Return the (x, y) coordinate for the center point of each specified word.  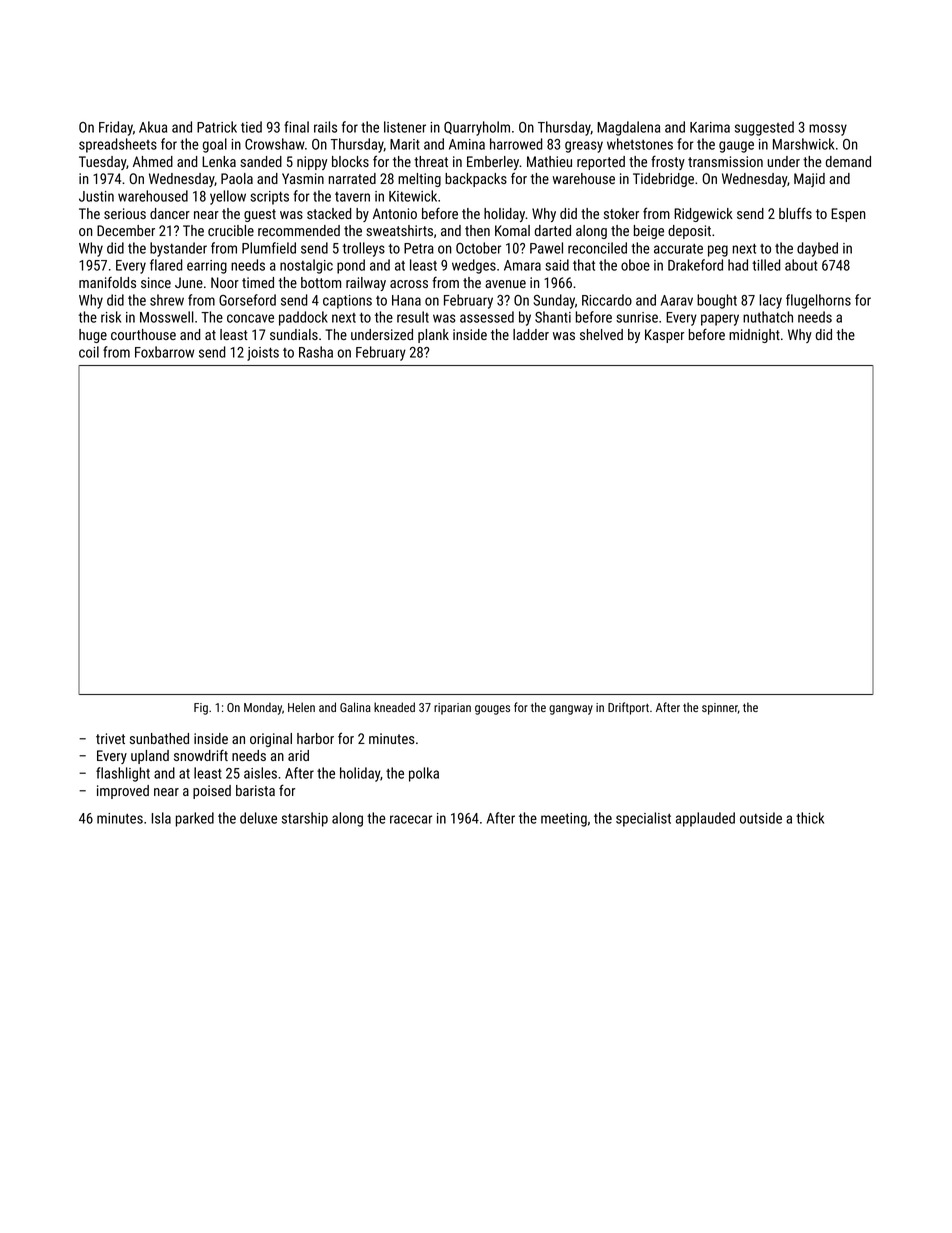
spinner (720, 709)
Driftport (628, 708)
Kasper (664, 336)
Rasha (316, 352)
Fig (201, 709)
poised (212, 792)
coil (89, 352)
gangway (571, 710)
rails (325, 127)
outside (761, 818)
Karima (710, 127)
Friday (116, 128)
